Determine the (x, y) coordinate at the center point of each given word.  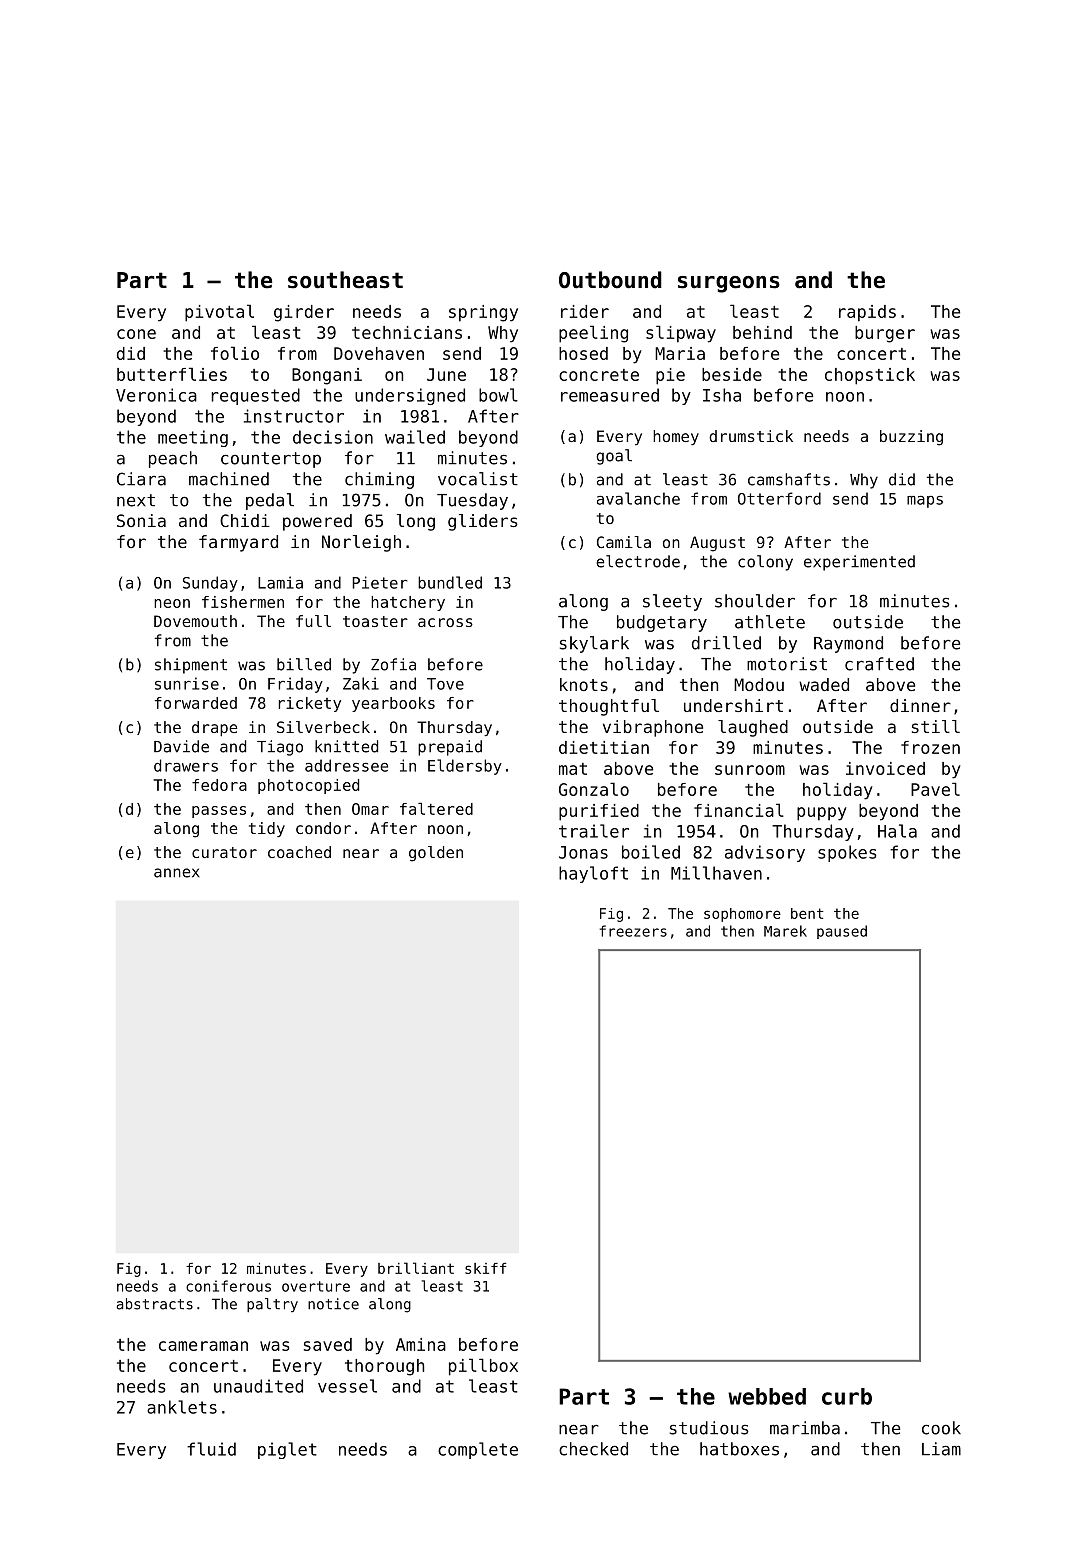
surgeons (729, 284)
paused (842, 932)
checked (593, 1449)
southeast (345, 280)
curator (224, 852)
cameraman (203, 1346)
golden (436, 854)
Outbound (610, 280)
